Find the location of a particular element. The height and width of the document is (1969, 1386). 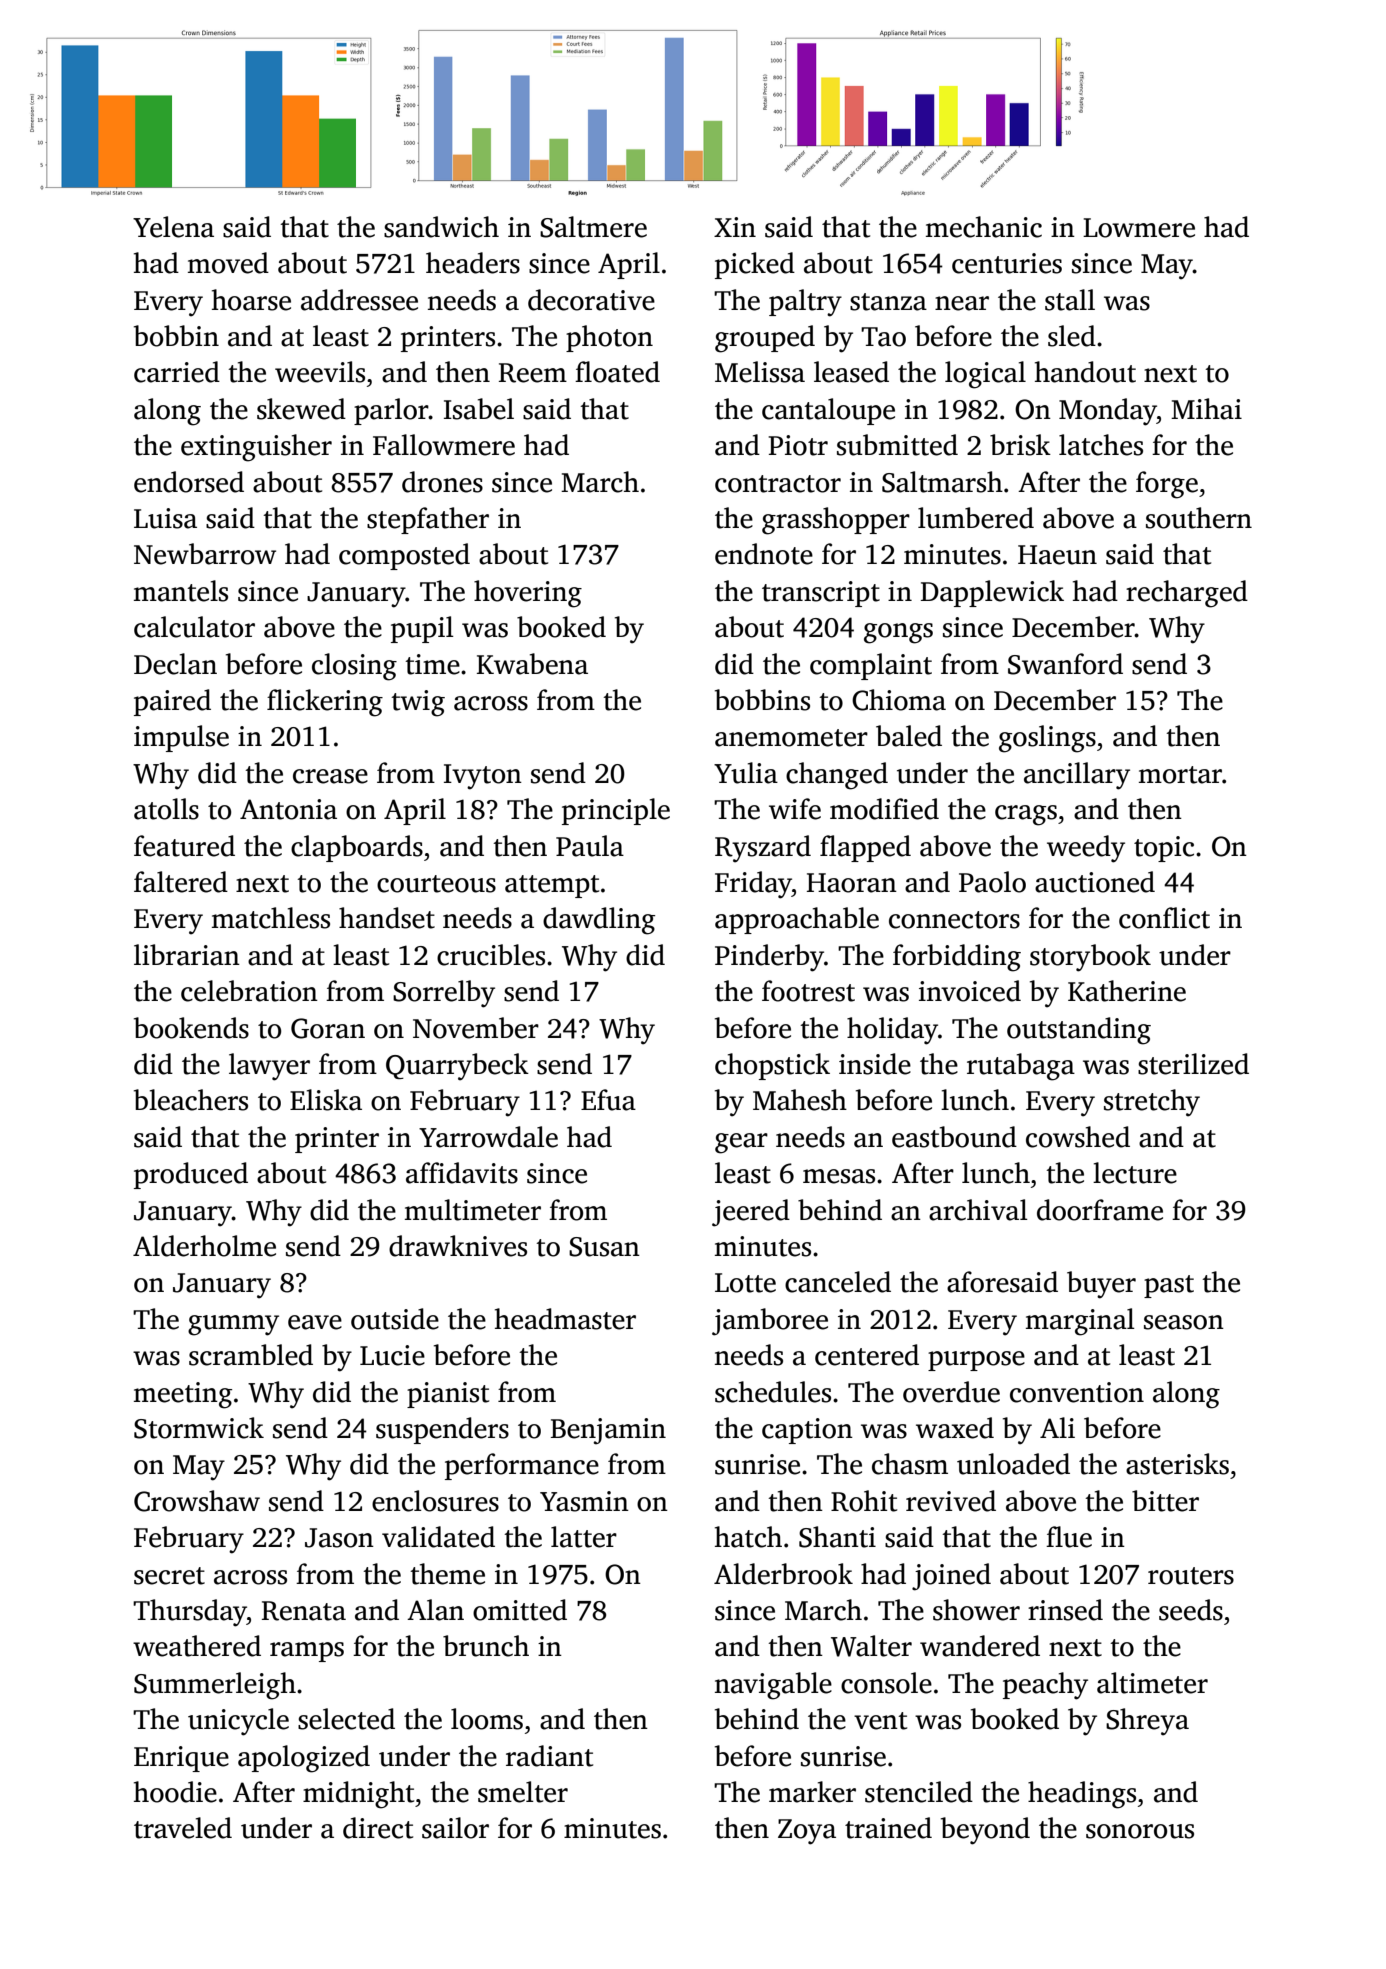

gear is located at coordinates (741, 1143).
